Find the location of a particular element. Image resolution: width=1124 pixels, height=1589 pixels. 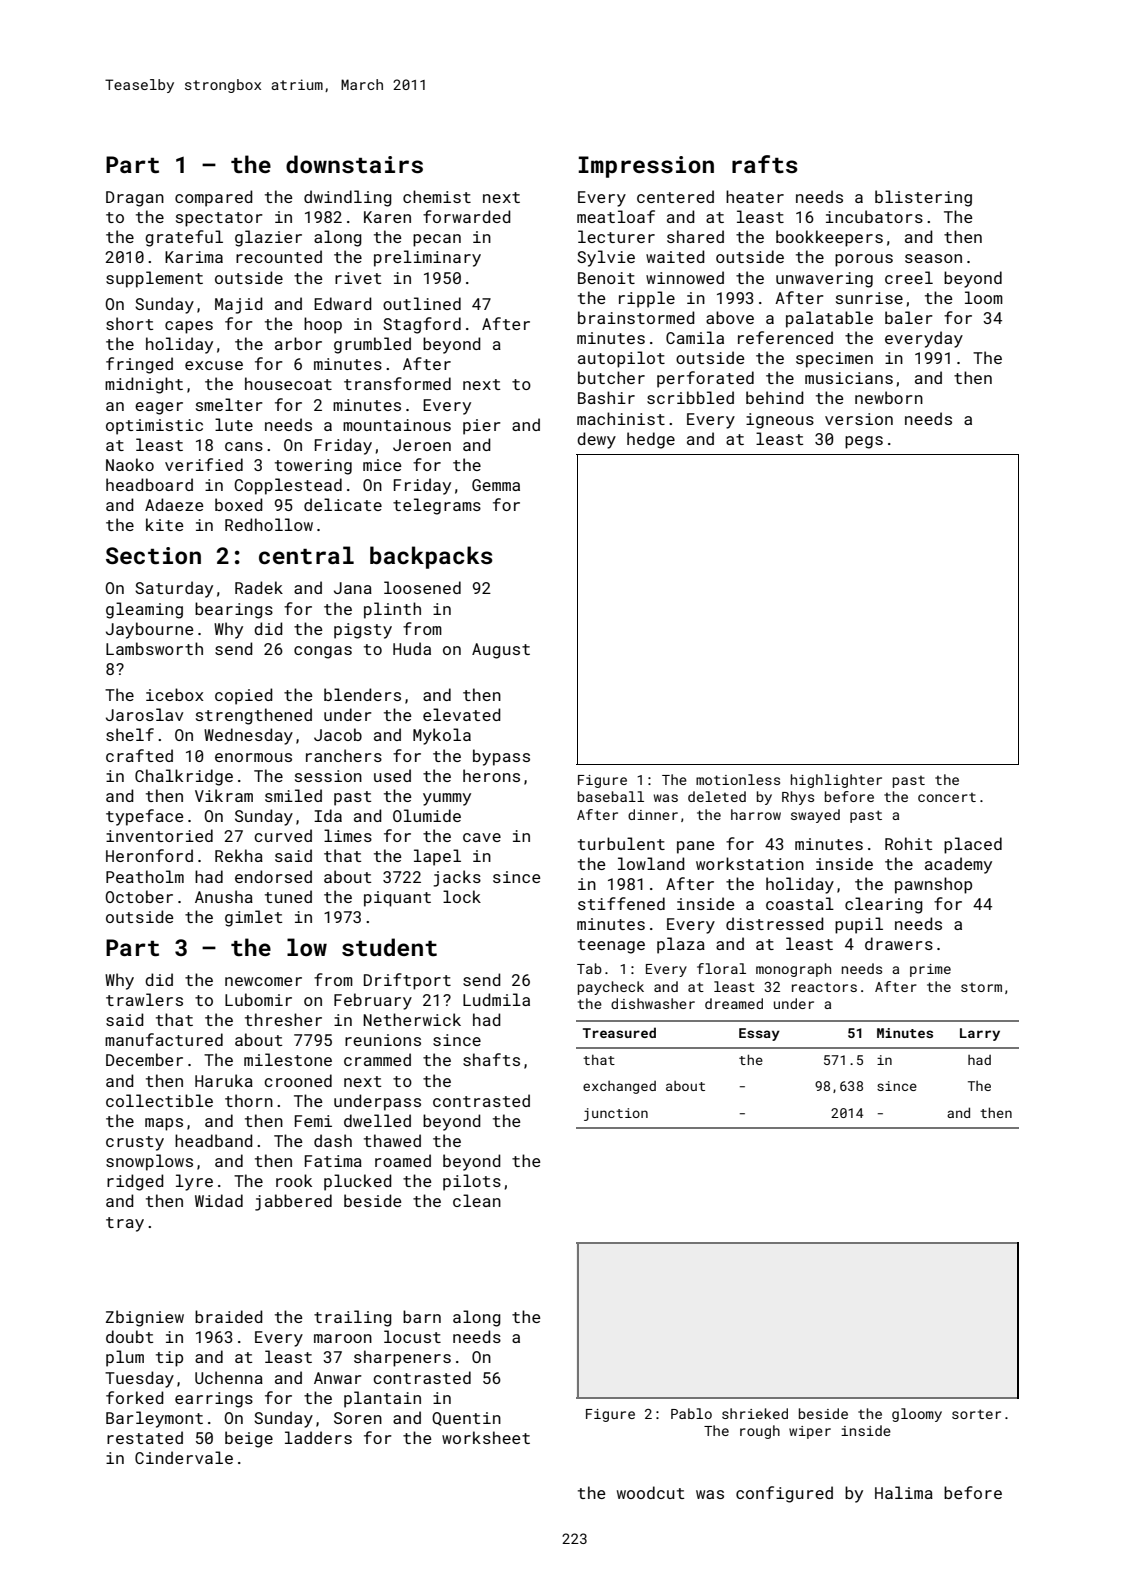

student is located at coordinates (389, 947).
